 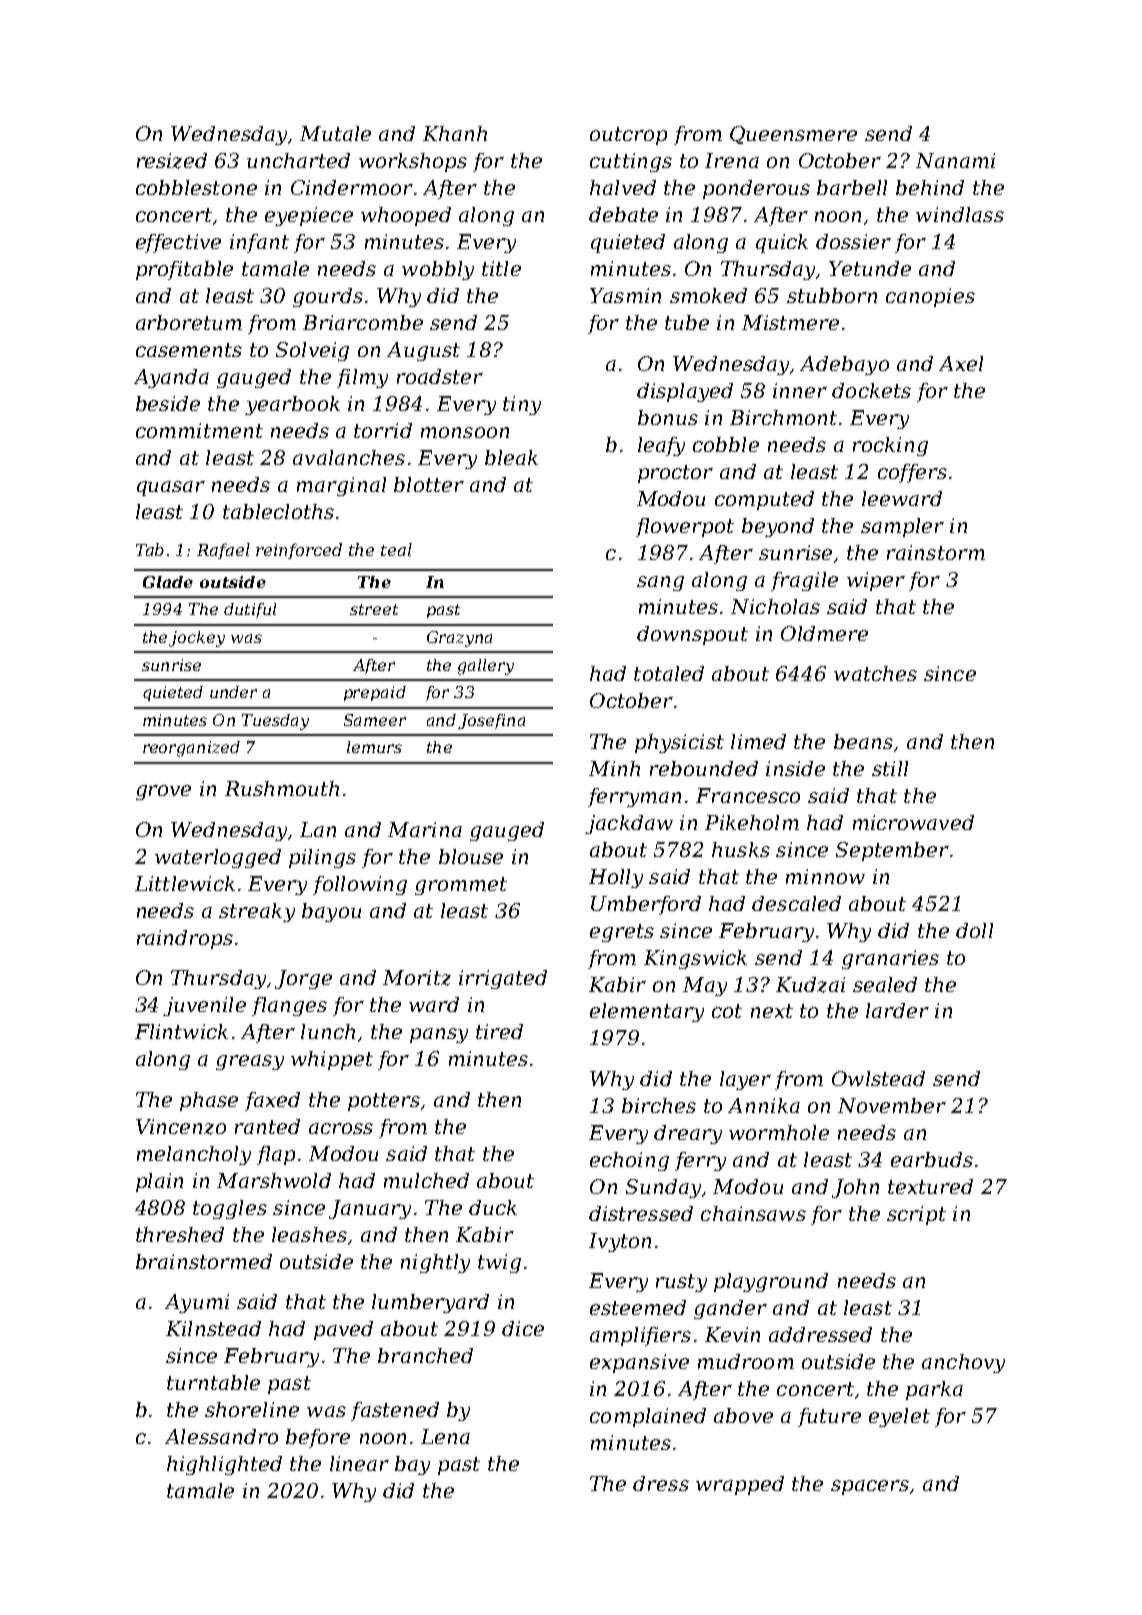 What do you see at coordinates (631, 162) in the screenshot?
I see `cuttings` at bounding box center [631, 162].
